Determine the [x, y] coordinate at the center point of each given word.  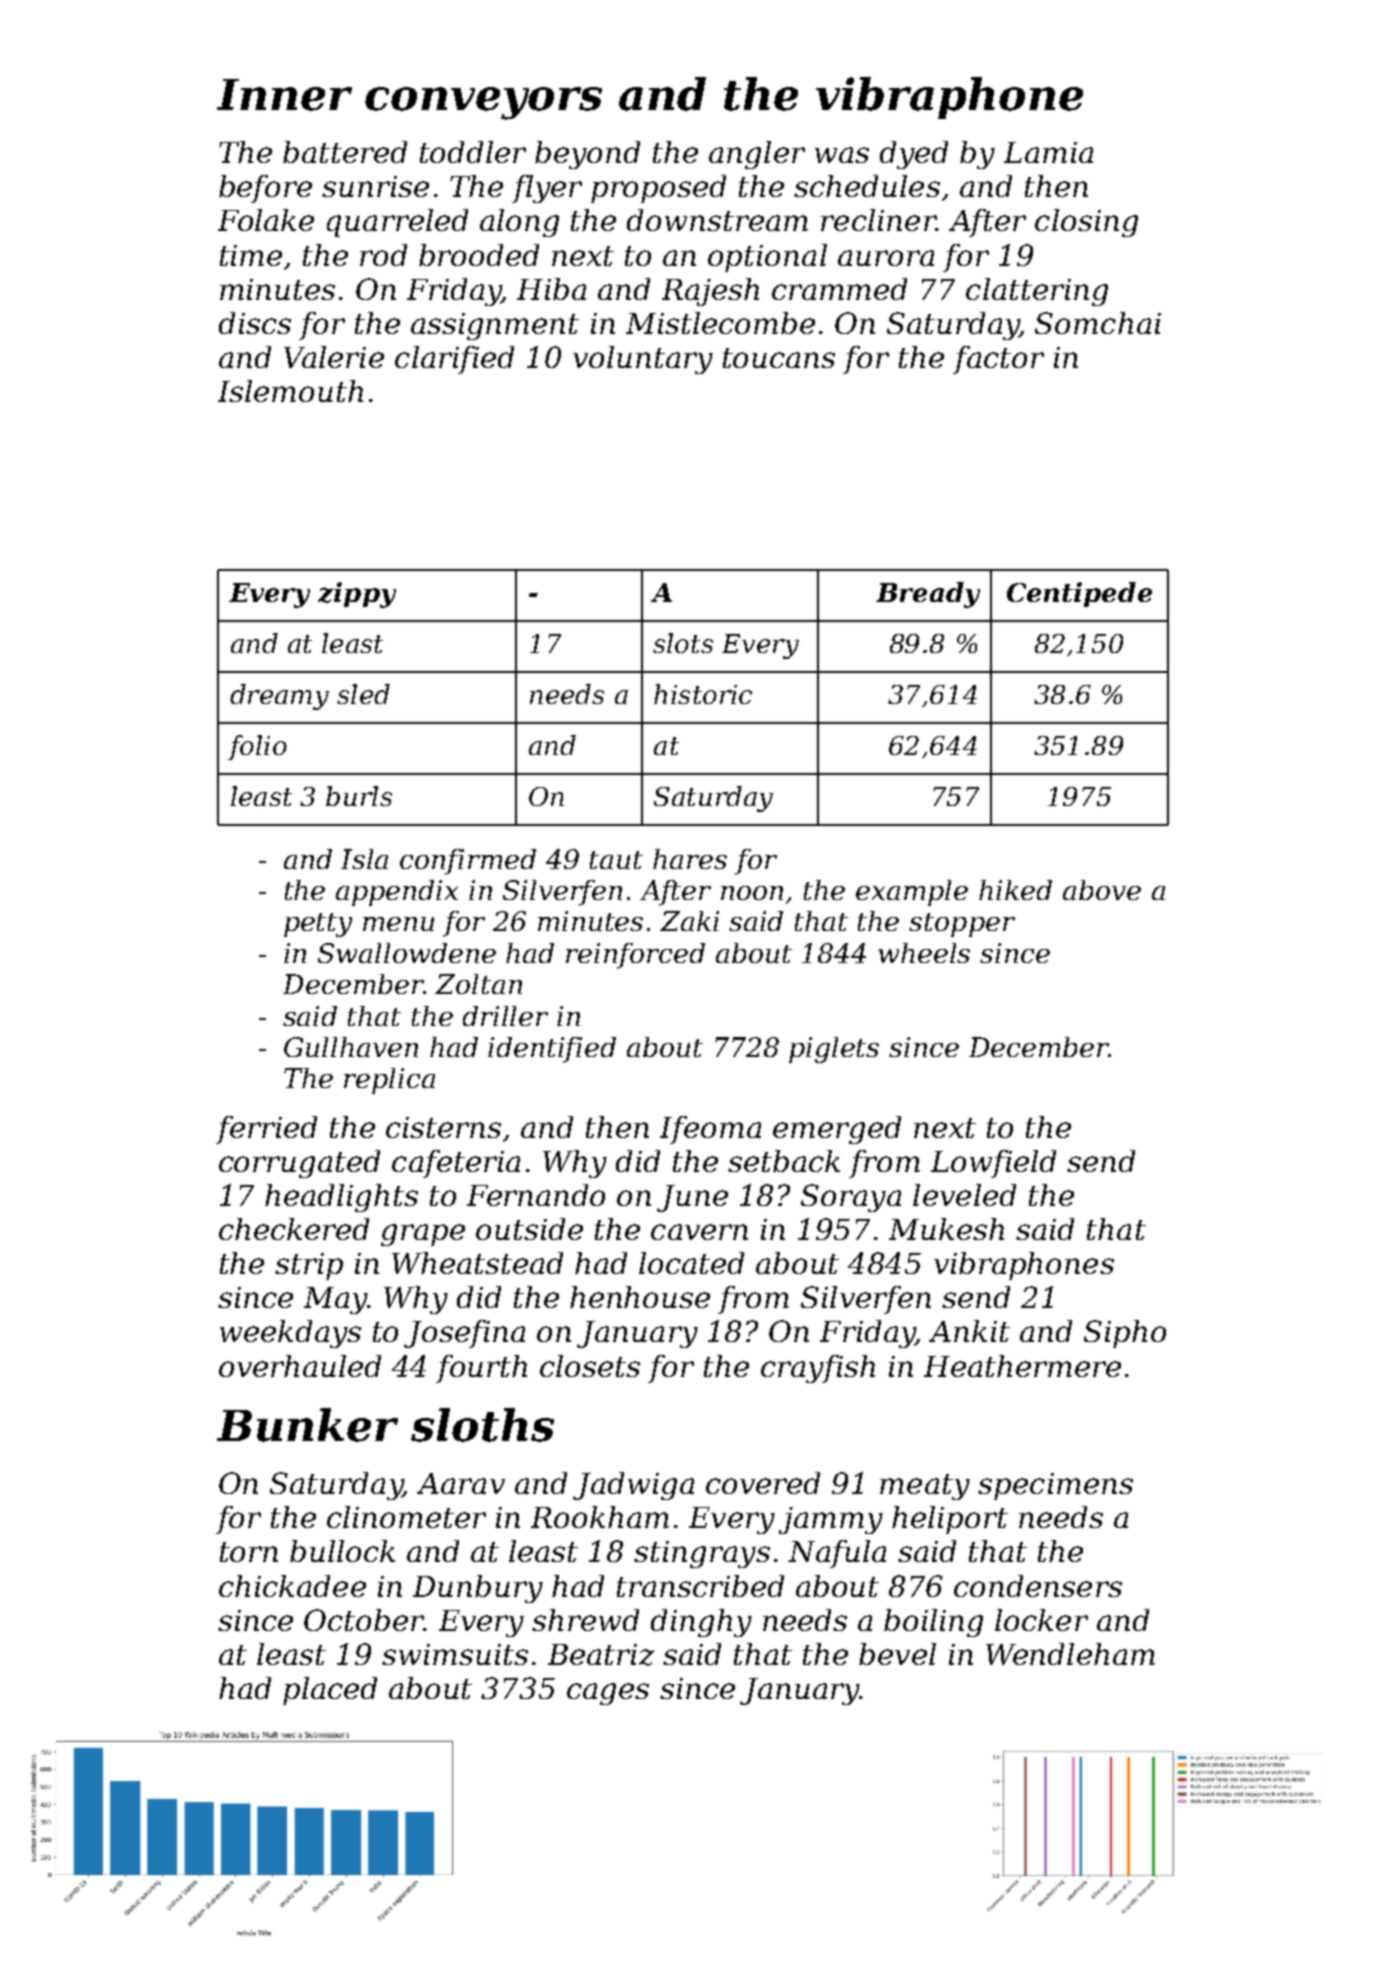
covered [763, 1483]
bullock [342, 1551]
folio [257, 747]
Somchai [1098, 323]
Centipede [1079, 594]
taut [616, 860]
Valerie [334, 357]
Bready [928, 595]
